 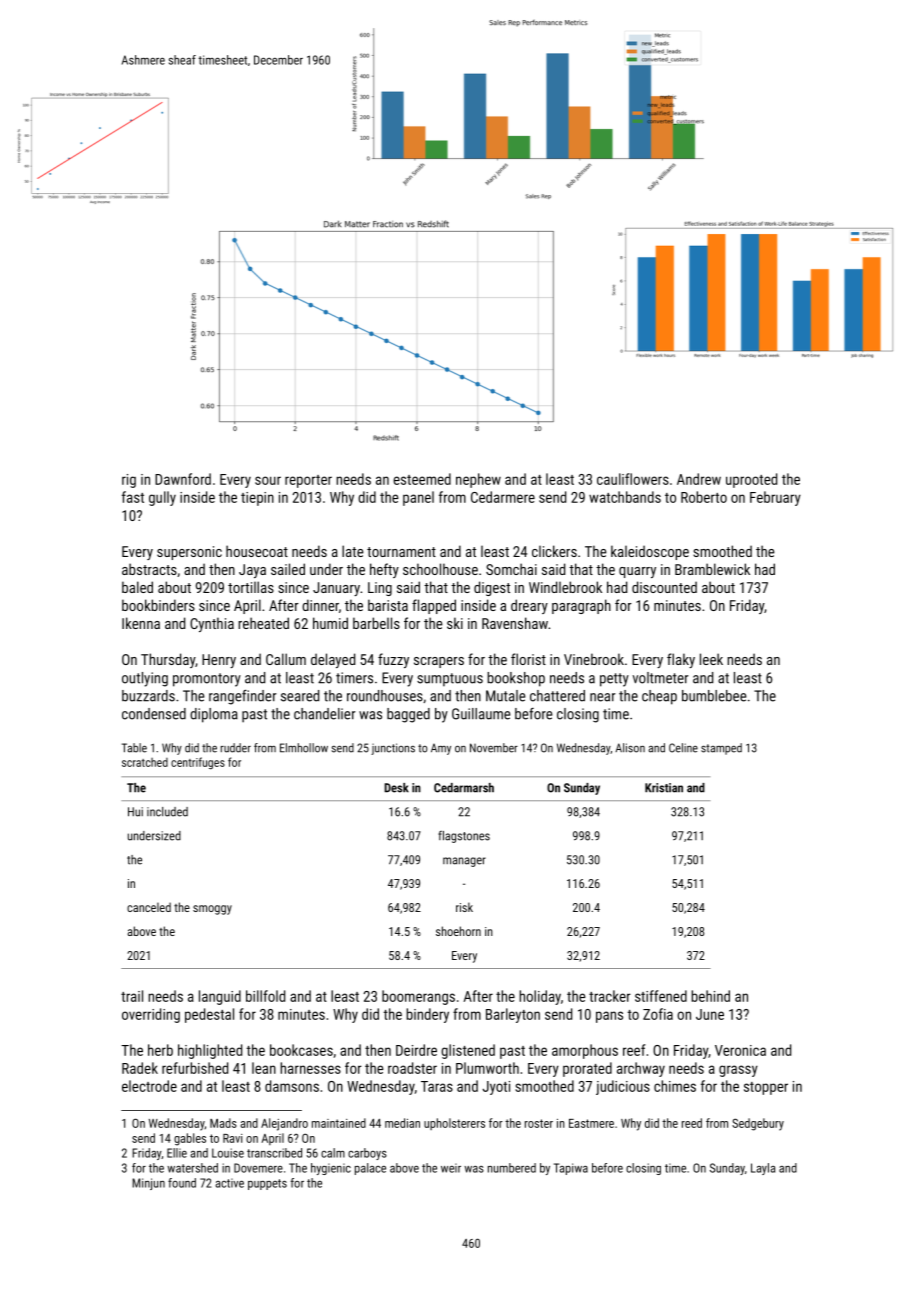 What do you see at coordinates (664, 788) in the screenshot?
I see `Kristian` at bounding box center [664, 788].
